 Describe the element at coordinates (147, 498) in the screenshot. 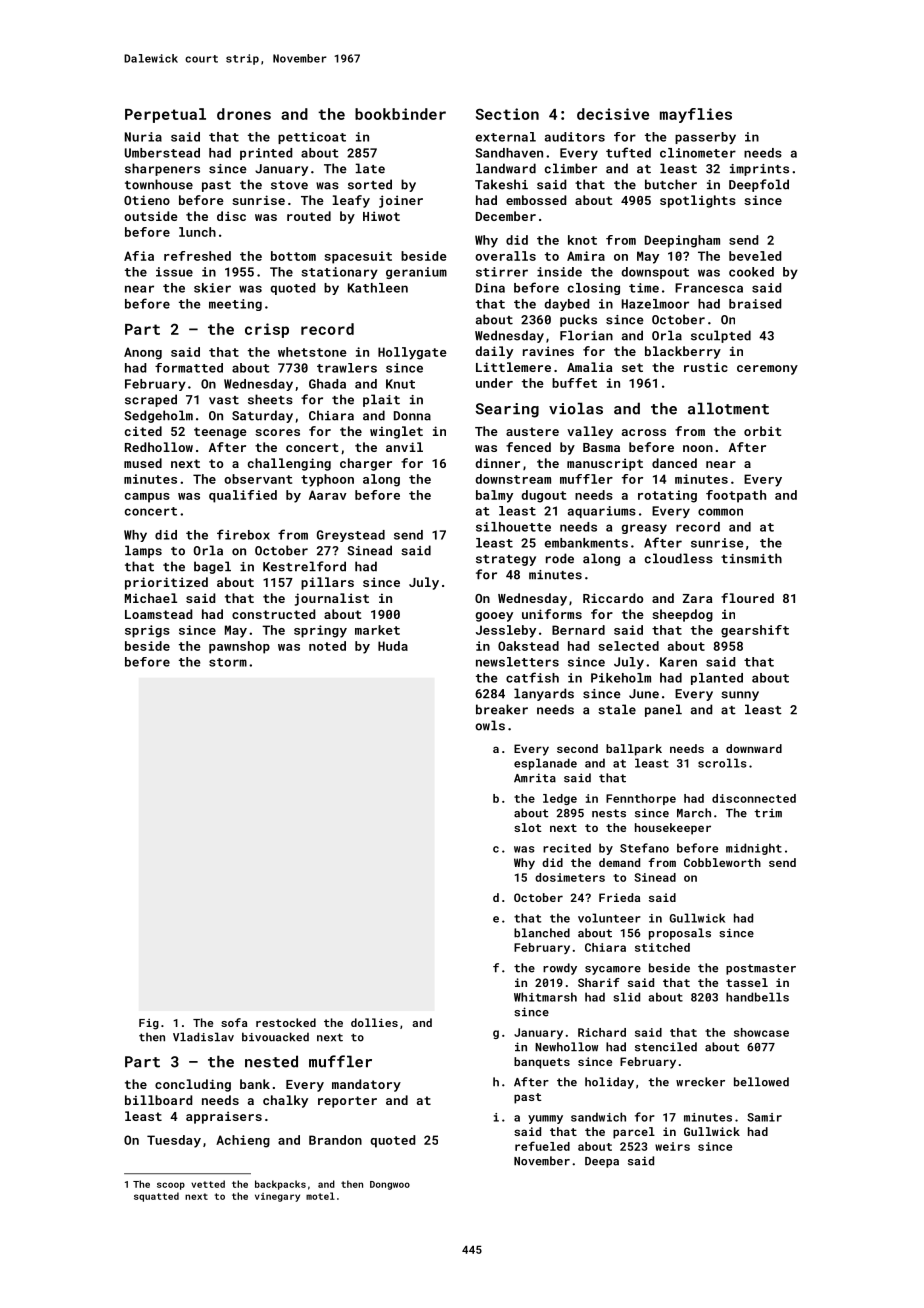

I see `campus` at that location.
